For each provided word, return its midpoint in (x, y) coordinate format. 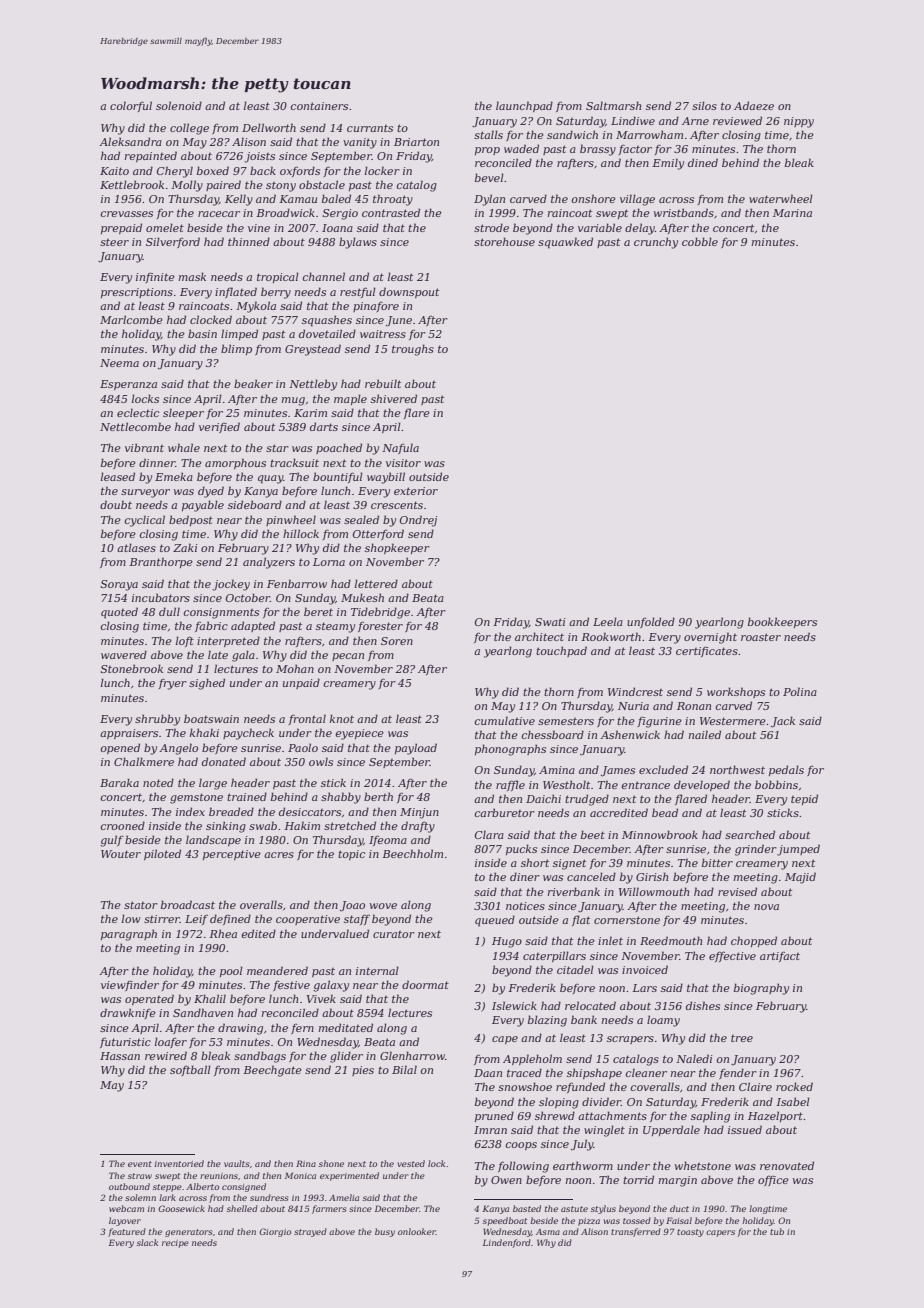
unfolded (651, 622)
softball (190, 1070)
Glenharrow (412, 1055)
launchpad (524, 106)
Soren (397, 641)
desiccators (310, 811)
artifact (780, 956)
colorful (131, 106)
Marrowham (649, 134)
